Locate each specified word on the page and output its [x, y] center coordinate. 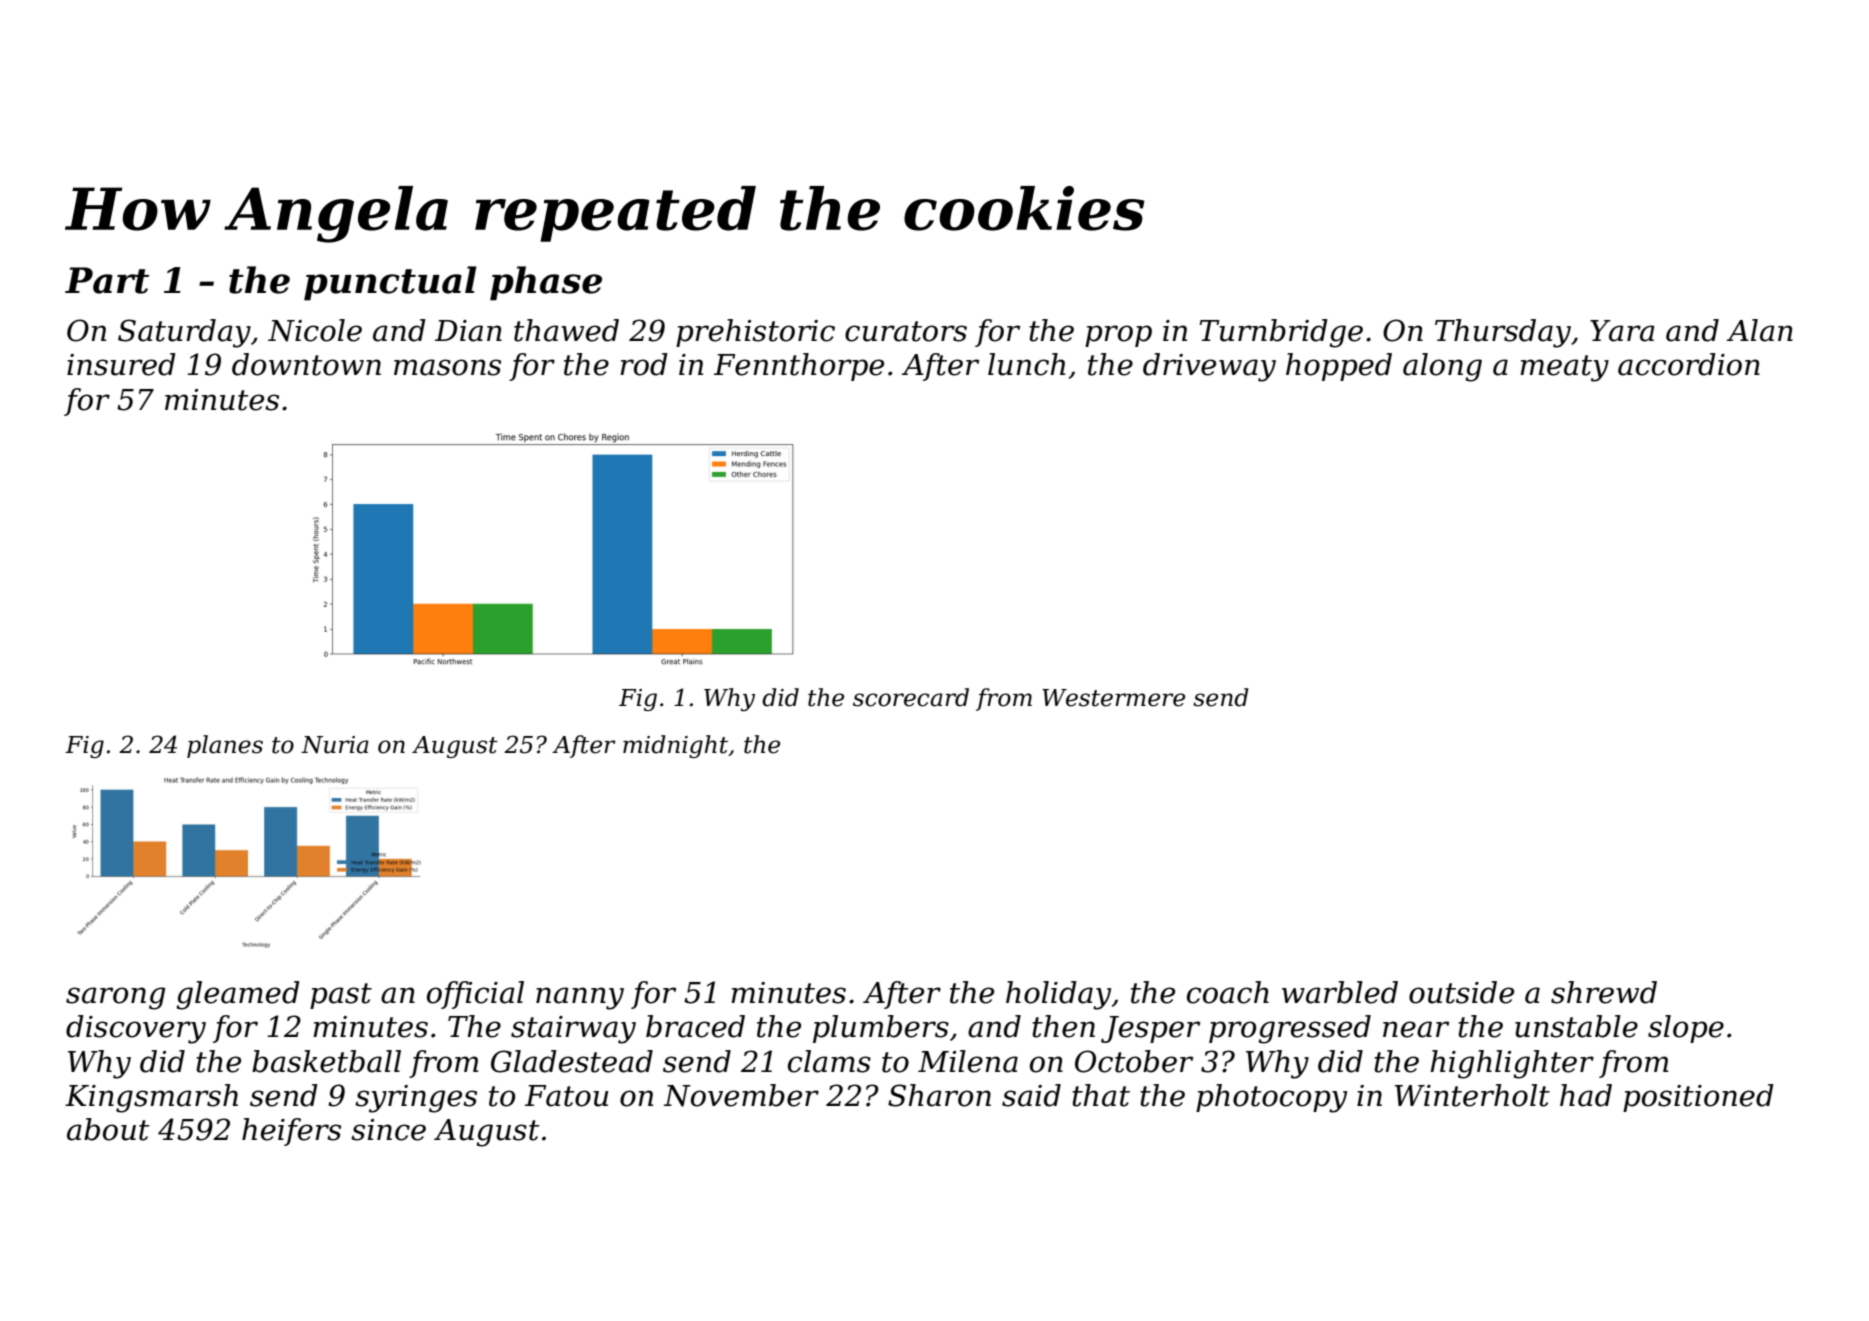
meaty [1564, 368]
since [388, 1130]
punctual [390, 283]
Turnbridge [1281, 333]
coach [1228, 992]
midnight [676, 746]
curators [906, 331]
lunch [1026, 364]
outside [1461, 992]
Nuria [335, 745]
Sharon [939, 1095]
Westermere [1113, 698]
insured [121, 364]
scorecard [911, 697]
